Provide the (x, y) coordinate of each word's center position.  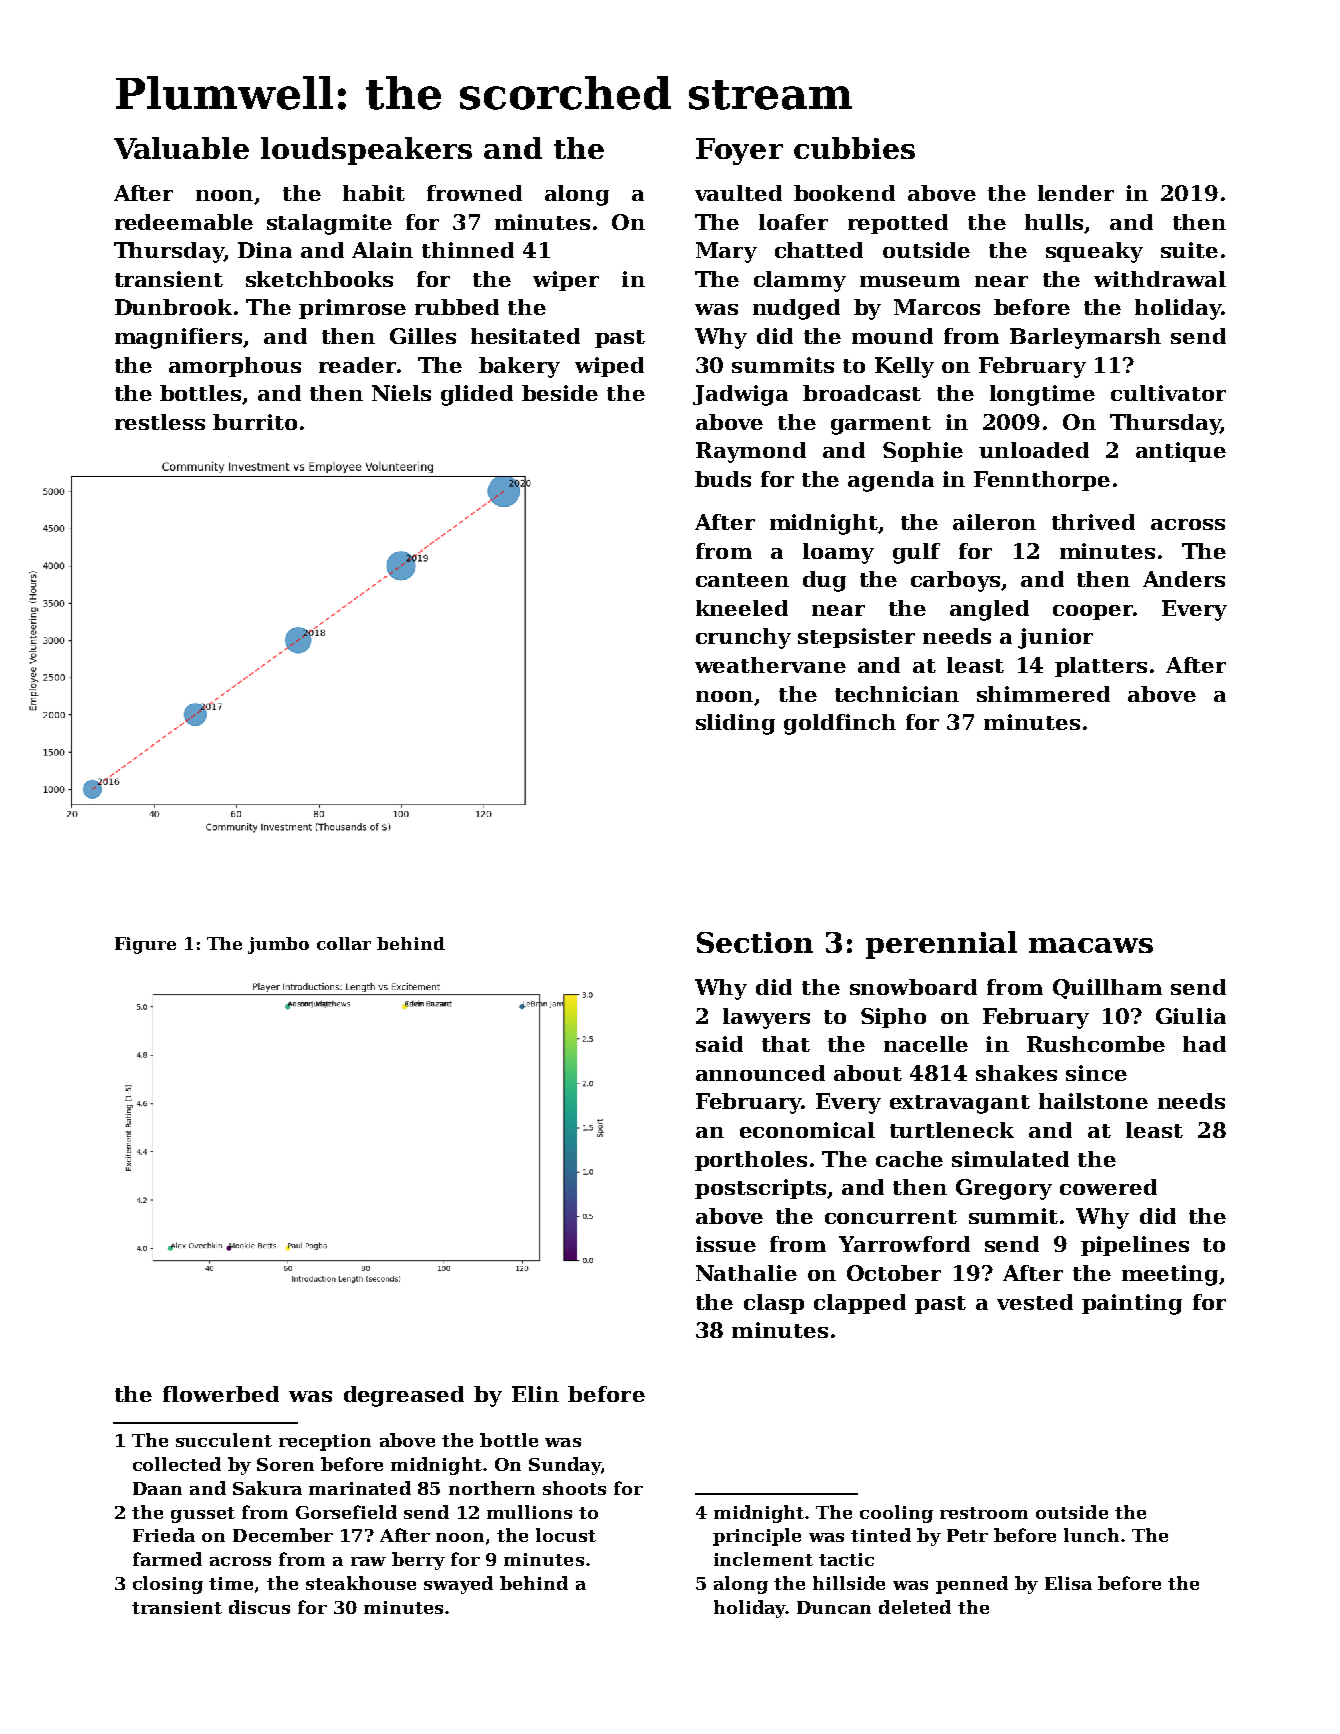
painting (1132, 1304)
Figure (145, 945)
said (719, 1044)
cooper (1093, 612)
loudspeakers (366, 151)
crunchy (743, 638)
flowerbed (221, 1394)
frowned (474, 193)
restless (160, 422)
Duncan (834, 1607)
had (1204, 1044)
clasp (774, 1304)
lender (1076, 193)
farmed (167, 1559)
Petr (967, 1535)
